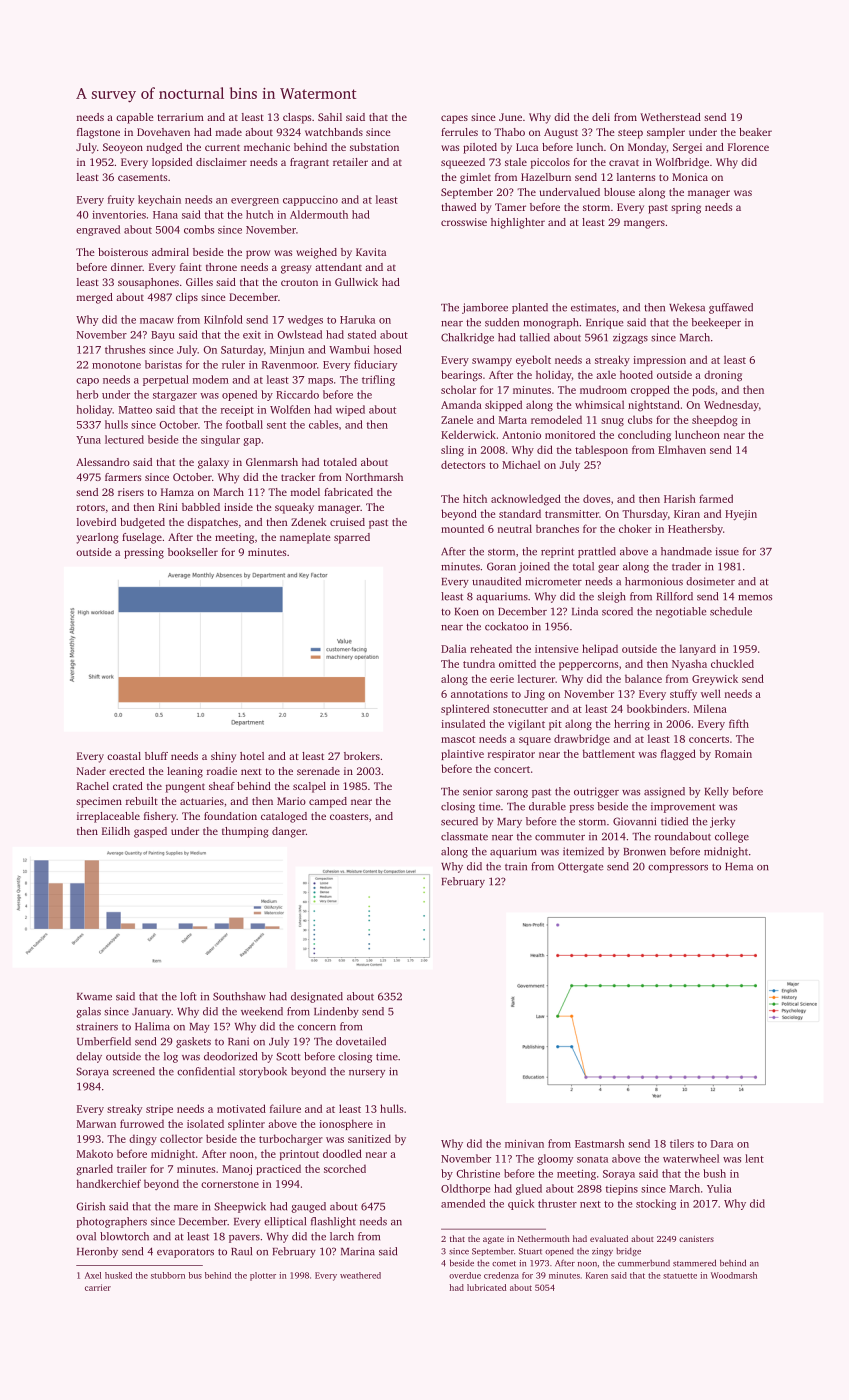  I want to click on amended, so click(463, 1203).
